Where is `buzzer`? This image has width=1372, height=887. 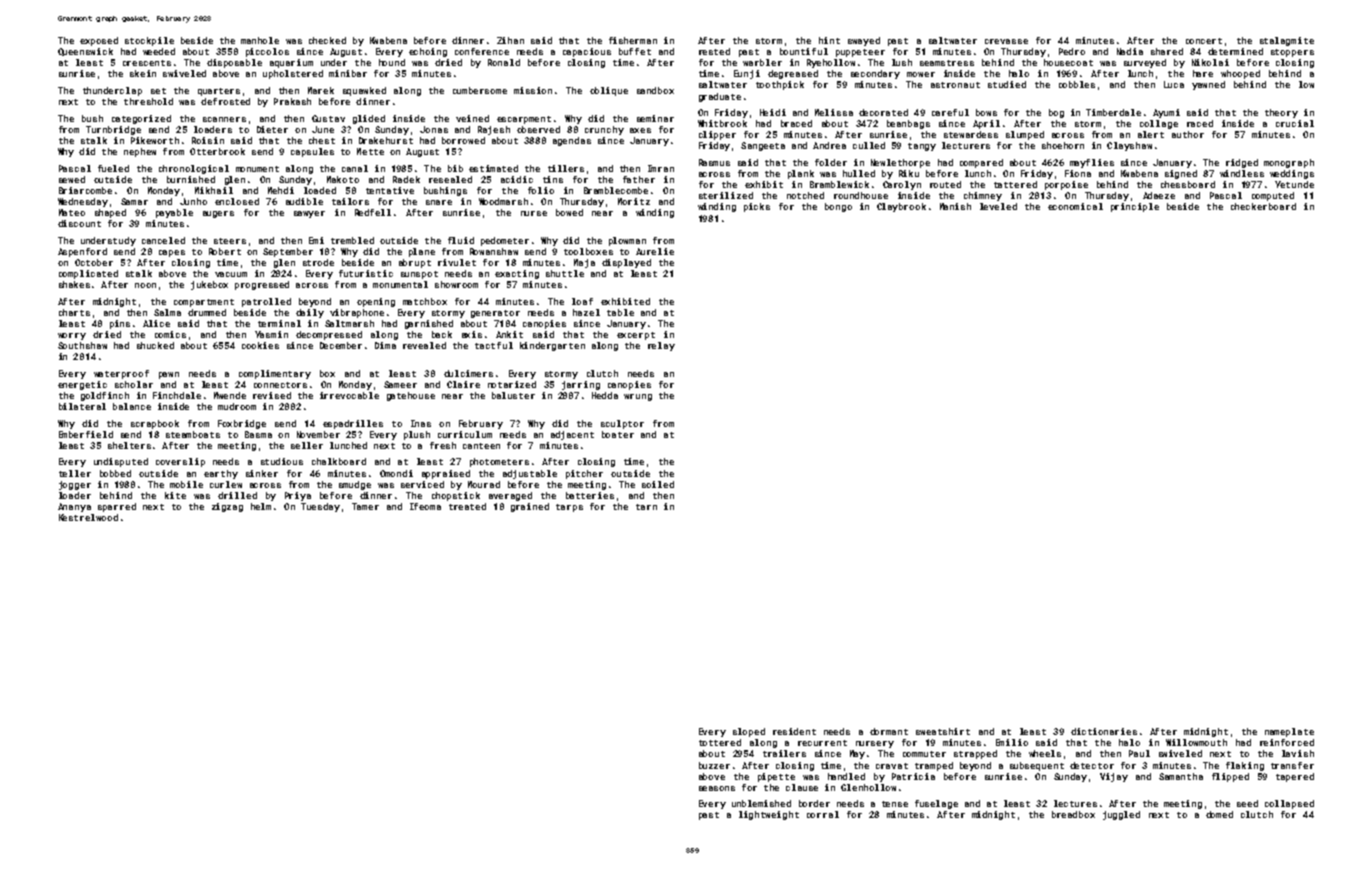
buzzer is located at coordinates (714, 765).
